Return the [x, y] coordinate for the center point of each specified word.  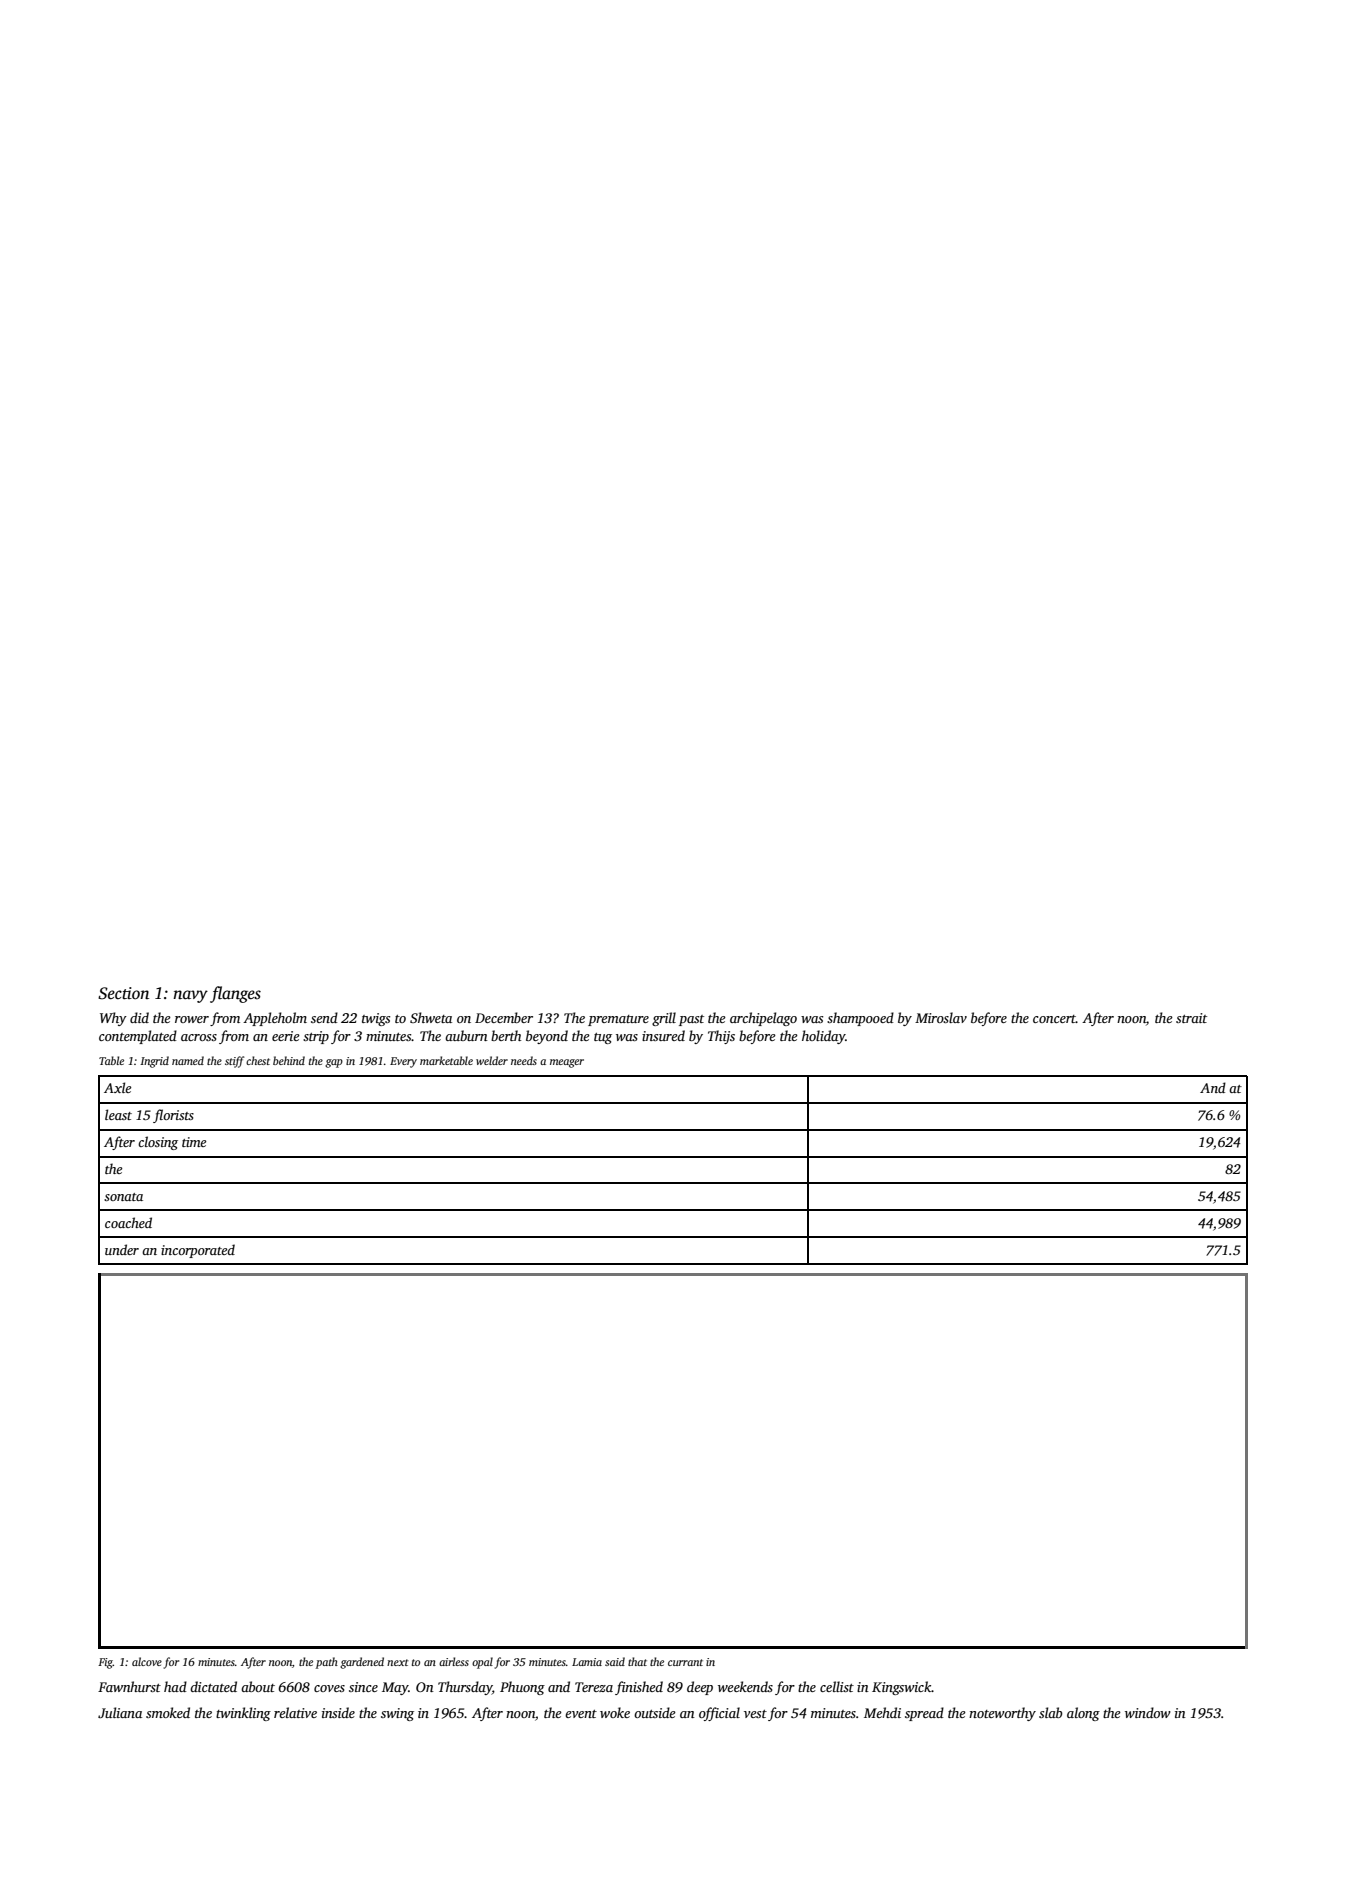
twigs [376, 1019]
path [327, 1663]
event [581, 1714]
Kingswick [902, 1688]
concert [1054, 1019]
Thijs [721, 1037]
